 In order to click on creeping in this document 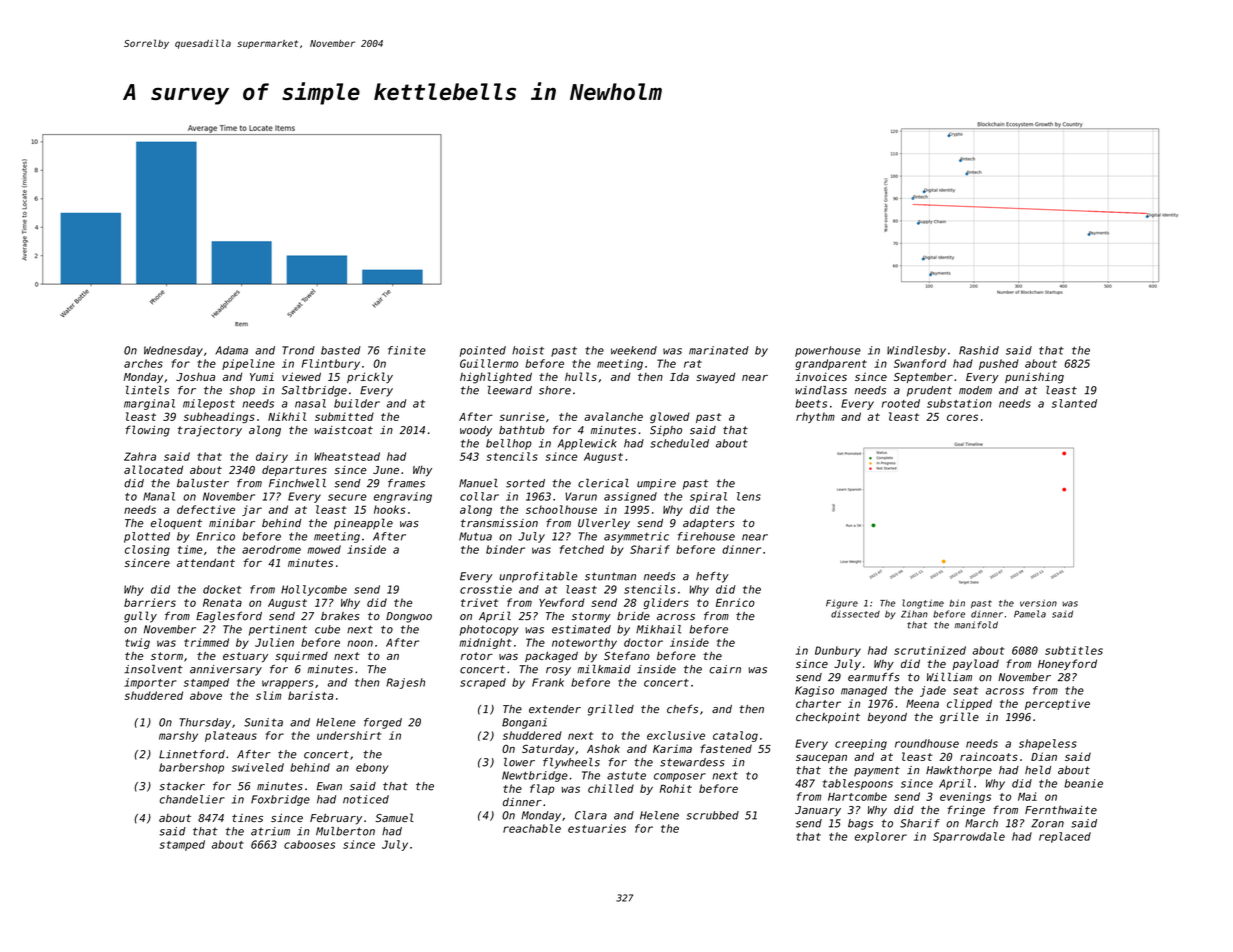, I will do `click(861, 744)`.
